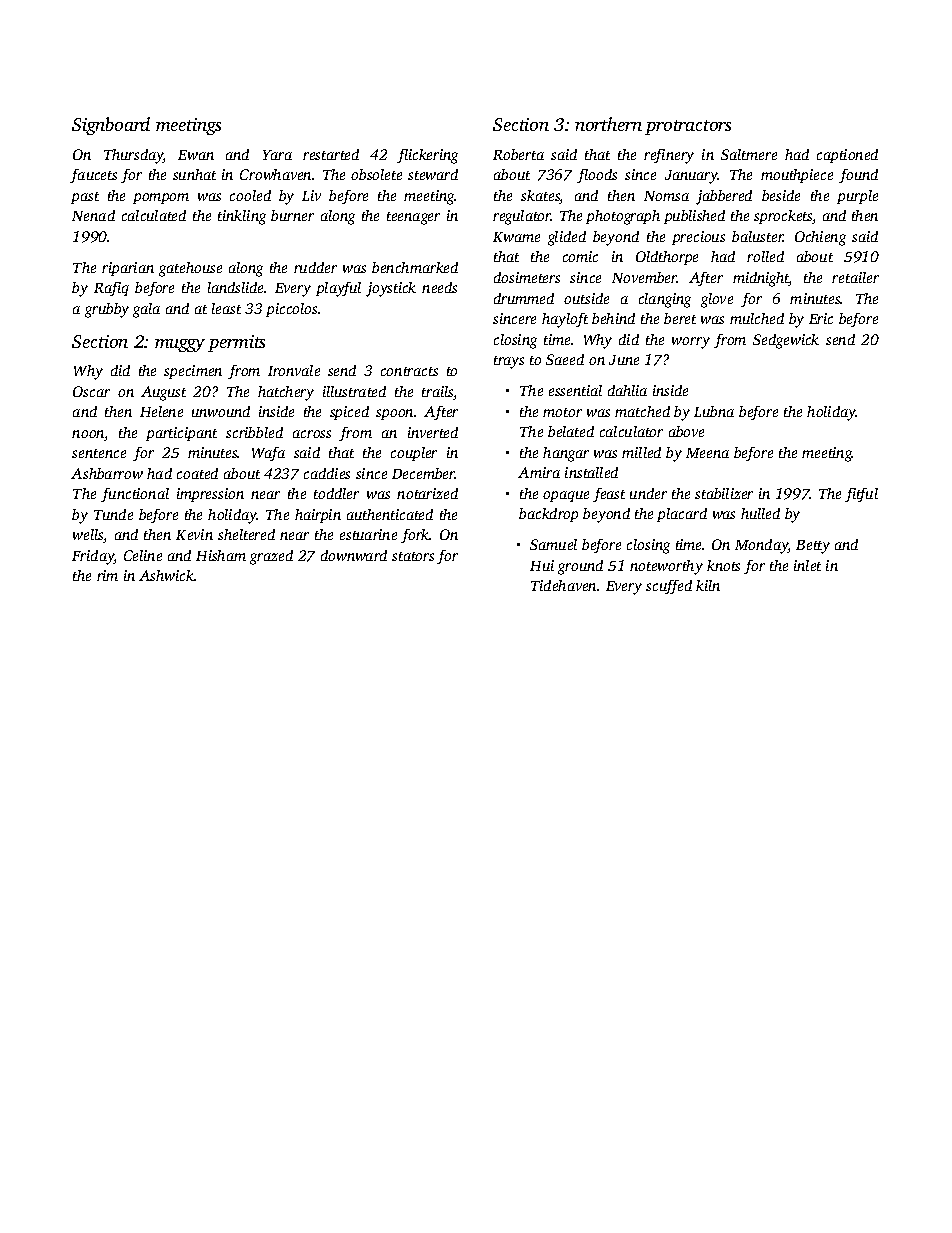 The height and width of the screenshot is (1233, 952). What do you see at coordinates (518, 154) in the screenshot?
I see `Roberta` at bounding box center [518, 154].
